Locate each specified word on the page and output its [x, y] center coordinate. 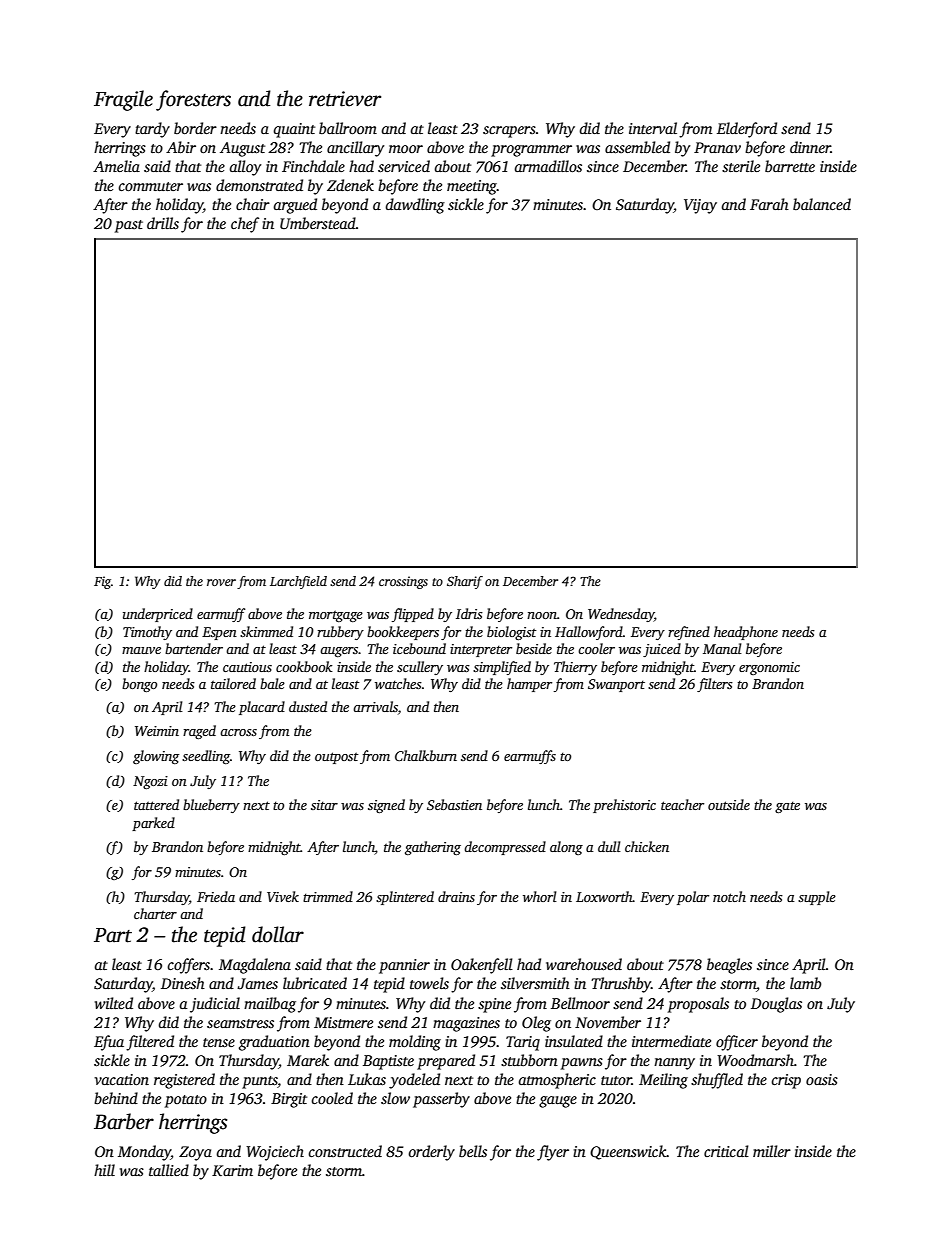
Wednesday [621, 615]
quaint [294, 130]
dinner [810, 147]
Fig [102, 582]
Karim [232, 1170]
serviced [404, 166]
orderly [431, 1153]
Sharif [465, 582]
